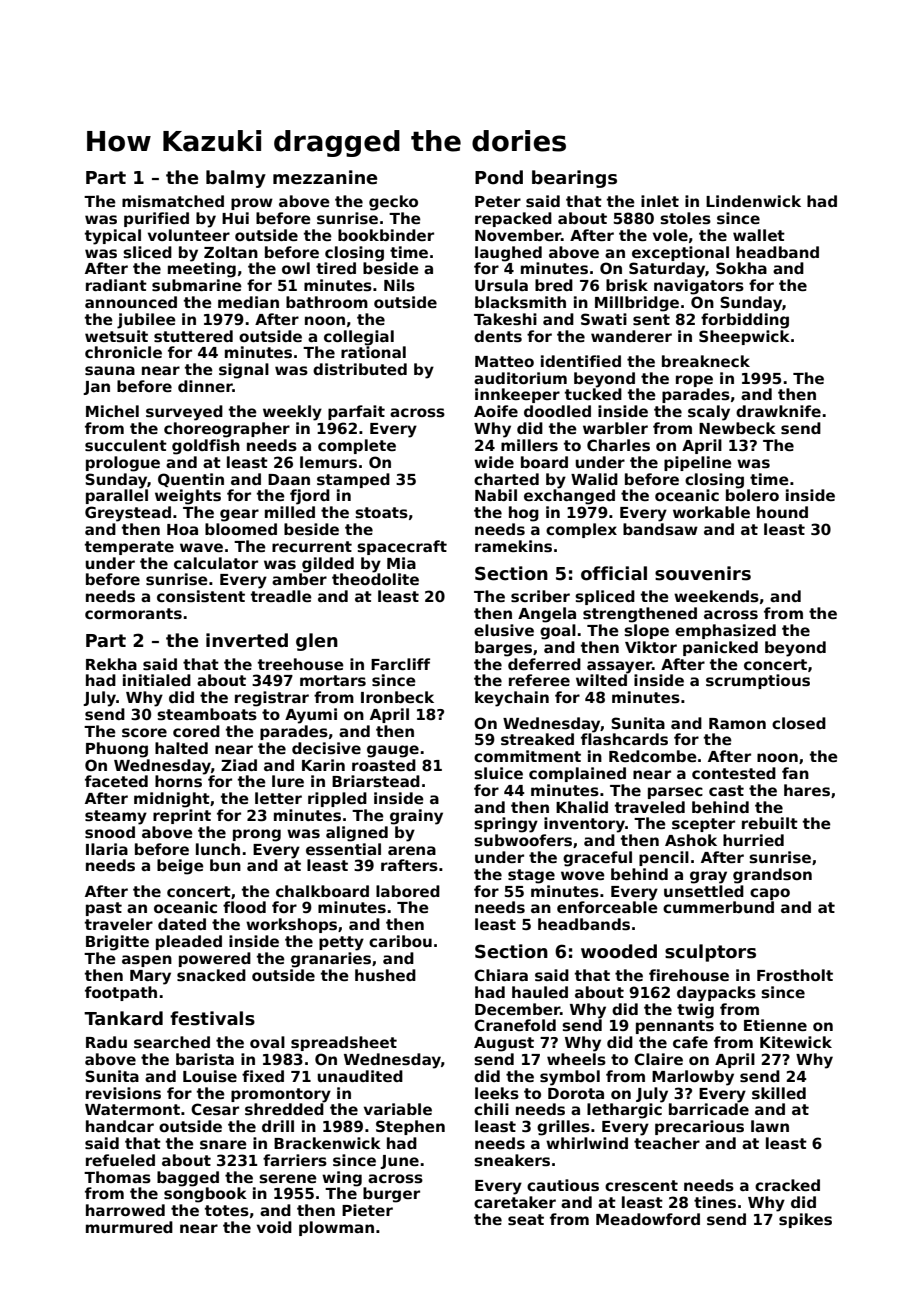 This screenshot has height=1308, width=924. Describe the element at coordinates (795, 975) in the screenshot. I see `Frostholt` at that location.
